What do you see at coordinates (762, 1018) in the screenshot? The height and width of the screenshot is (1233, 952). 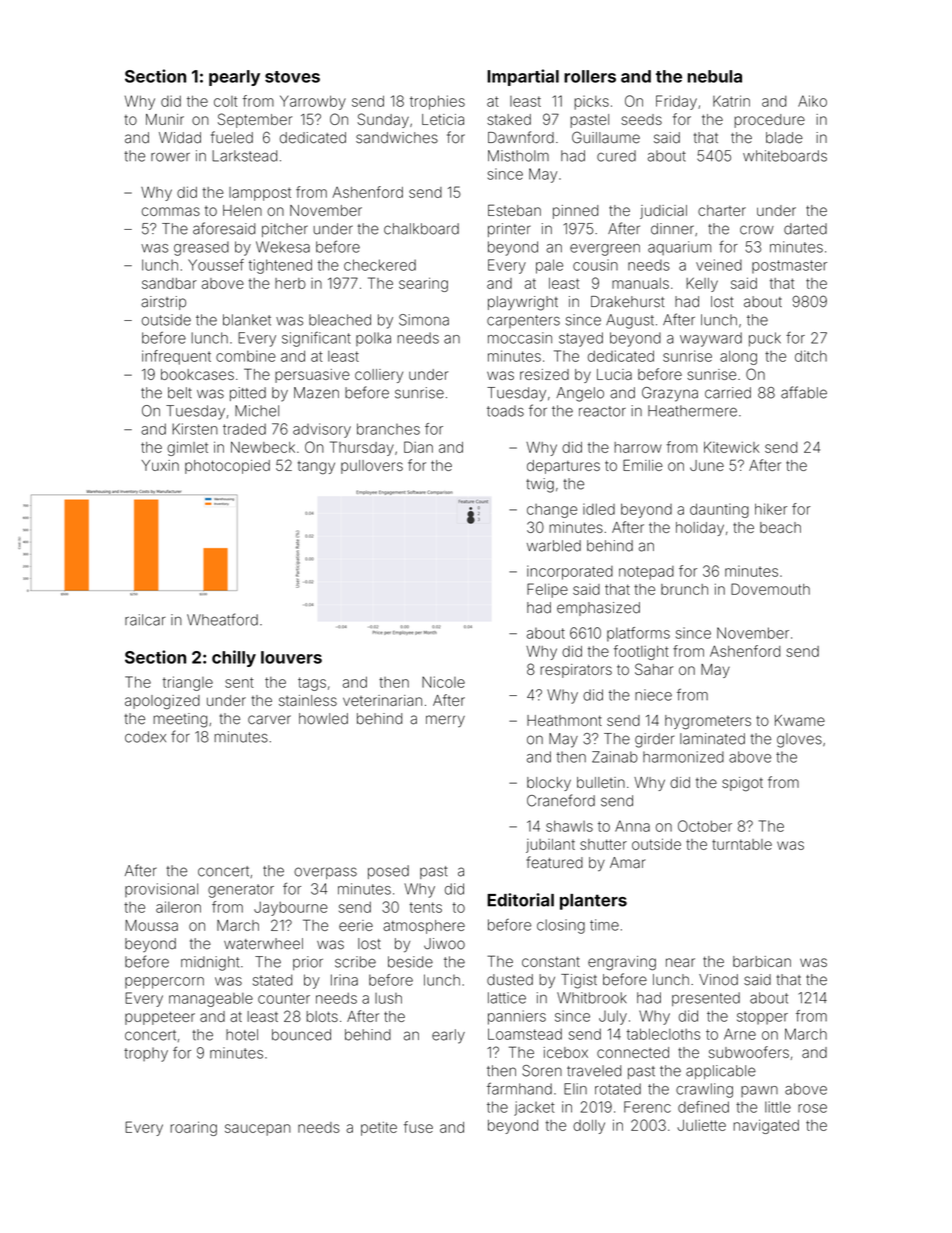 I see `stopper` at bounding box center [762, 1018].
